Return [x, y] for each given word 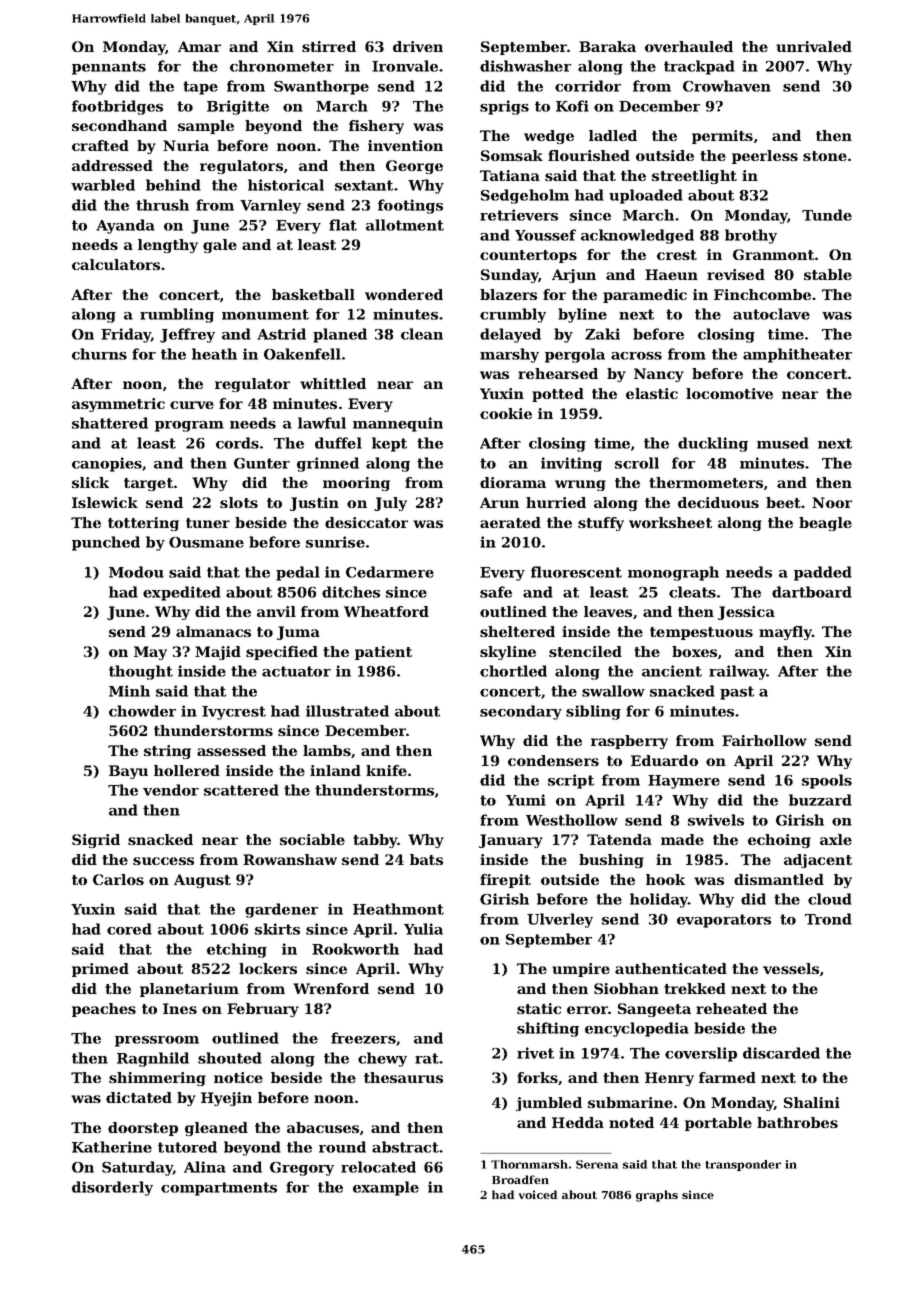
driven [418, 46]
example [386, 1188]
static [539, 1008]
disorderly [112, 1188]
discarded [781, 1053]
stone [825, 156]
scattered [241, 790]
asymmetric [118, 405]
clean [422, 334]
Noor [832, 502]
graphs [657, 1196]
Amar [199, 46]
